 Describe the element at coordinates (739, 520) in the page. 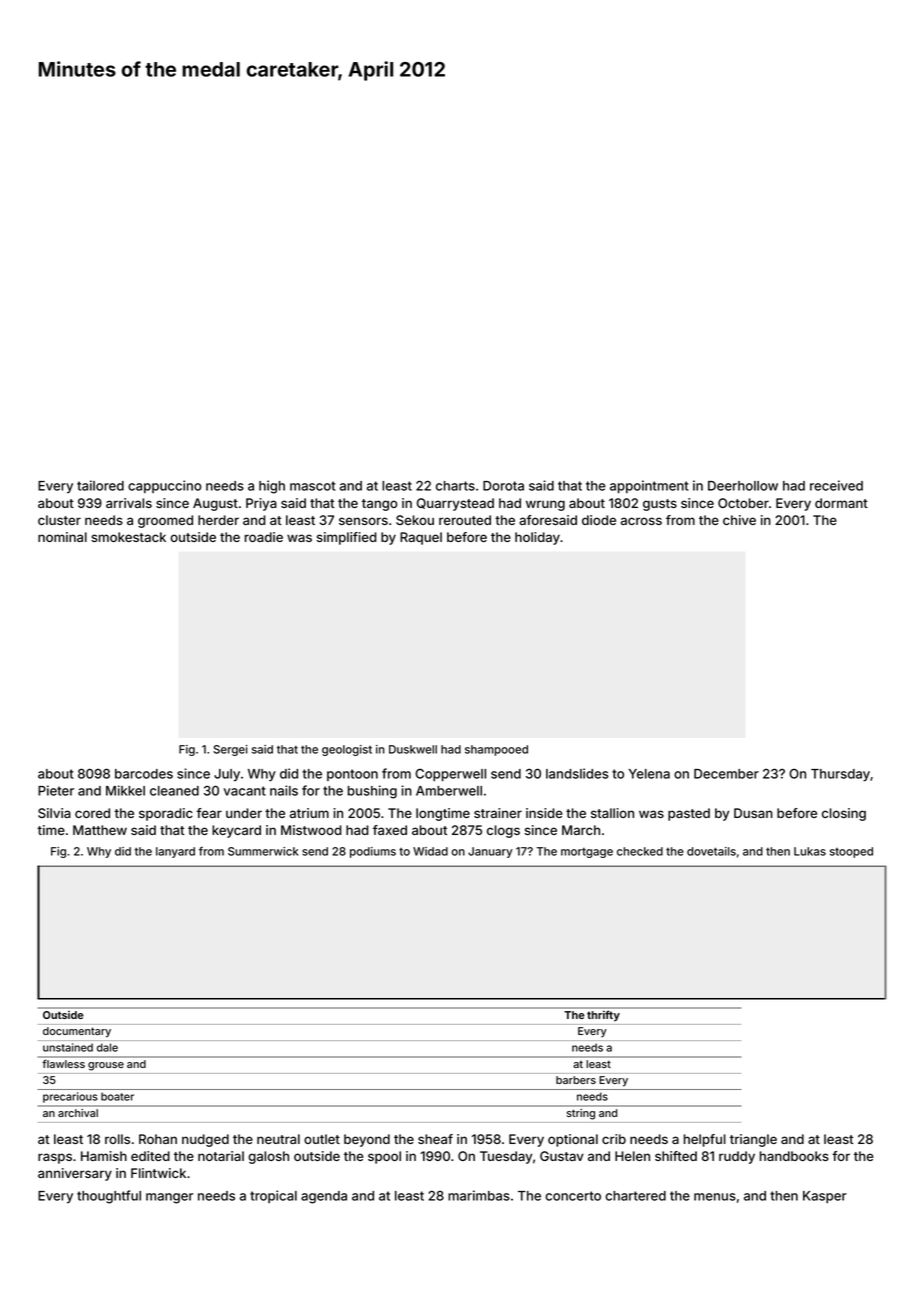

I see `chive` at that location.
